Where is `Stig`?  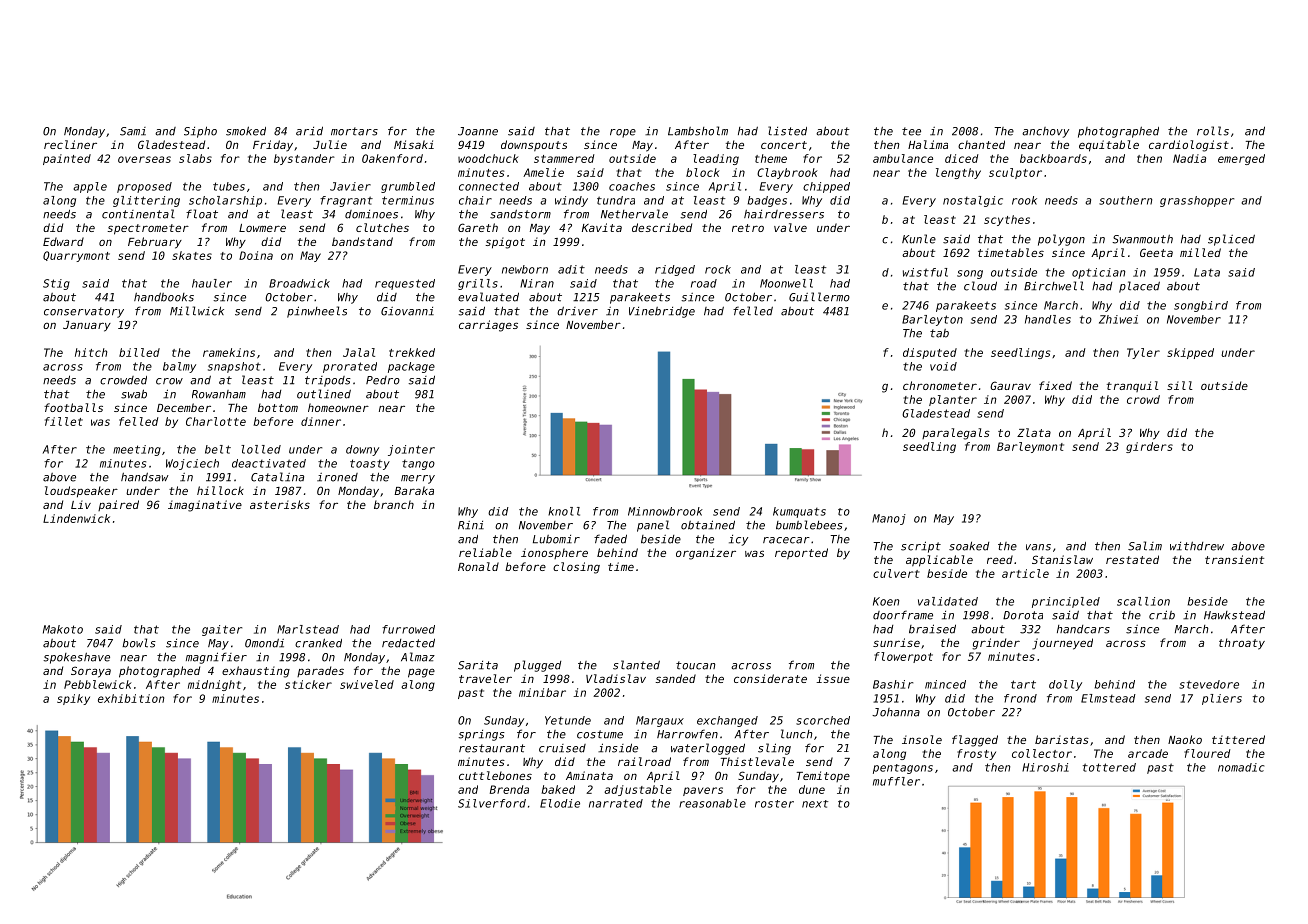 Stig is located at coordinates (56, 284).
